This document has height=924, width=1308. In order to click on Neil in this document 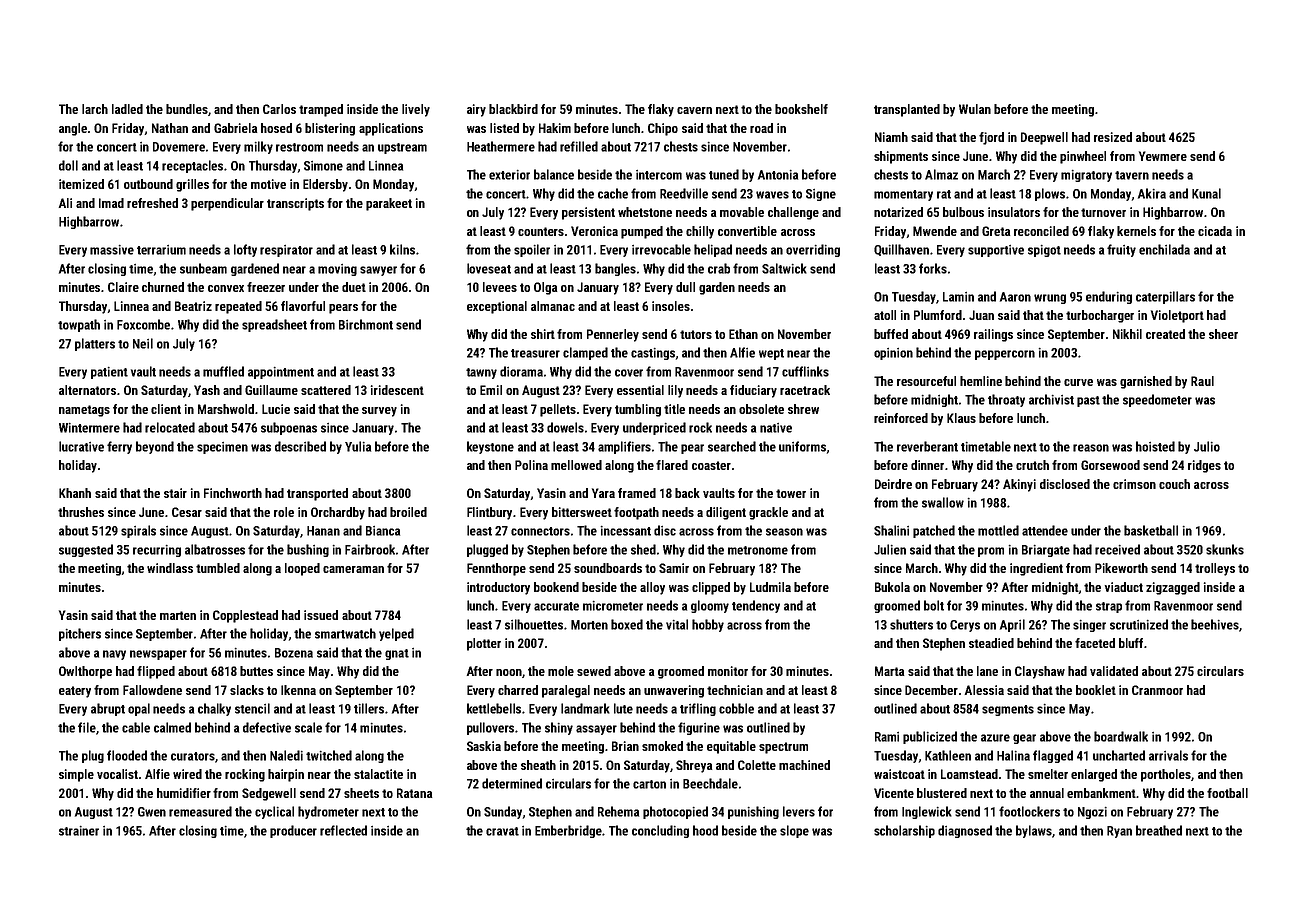, I will do `click(143, 343)`.
